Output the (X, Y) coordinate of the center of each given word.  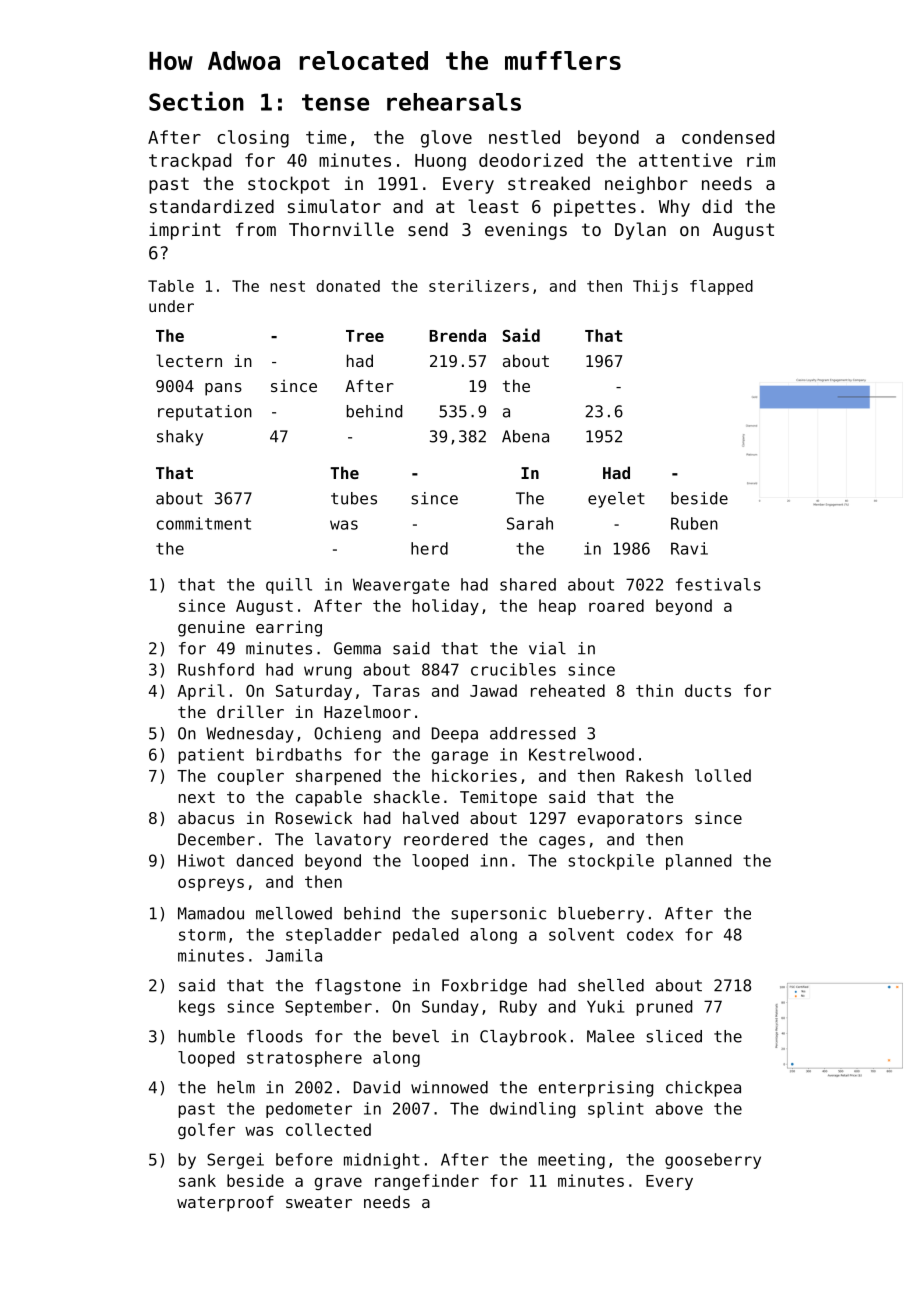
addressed (532, 733)
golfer (206, 1131)
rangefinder (427, 1182)
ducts (708, 690)
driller (250, 711)
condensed (728, 137)
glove (446, 139)
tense (335, 102)
